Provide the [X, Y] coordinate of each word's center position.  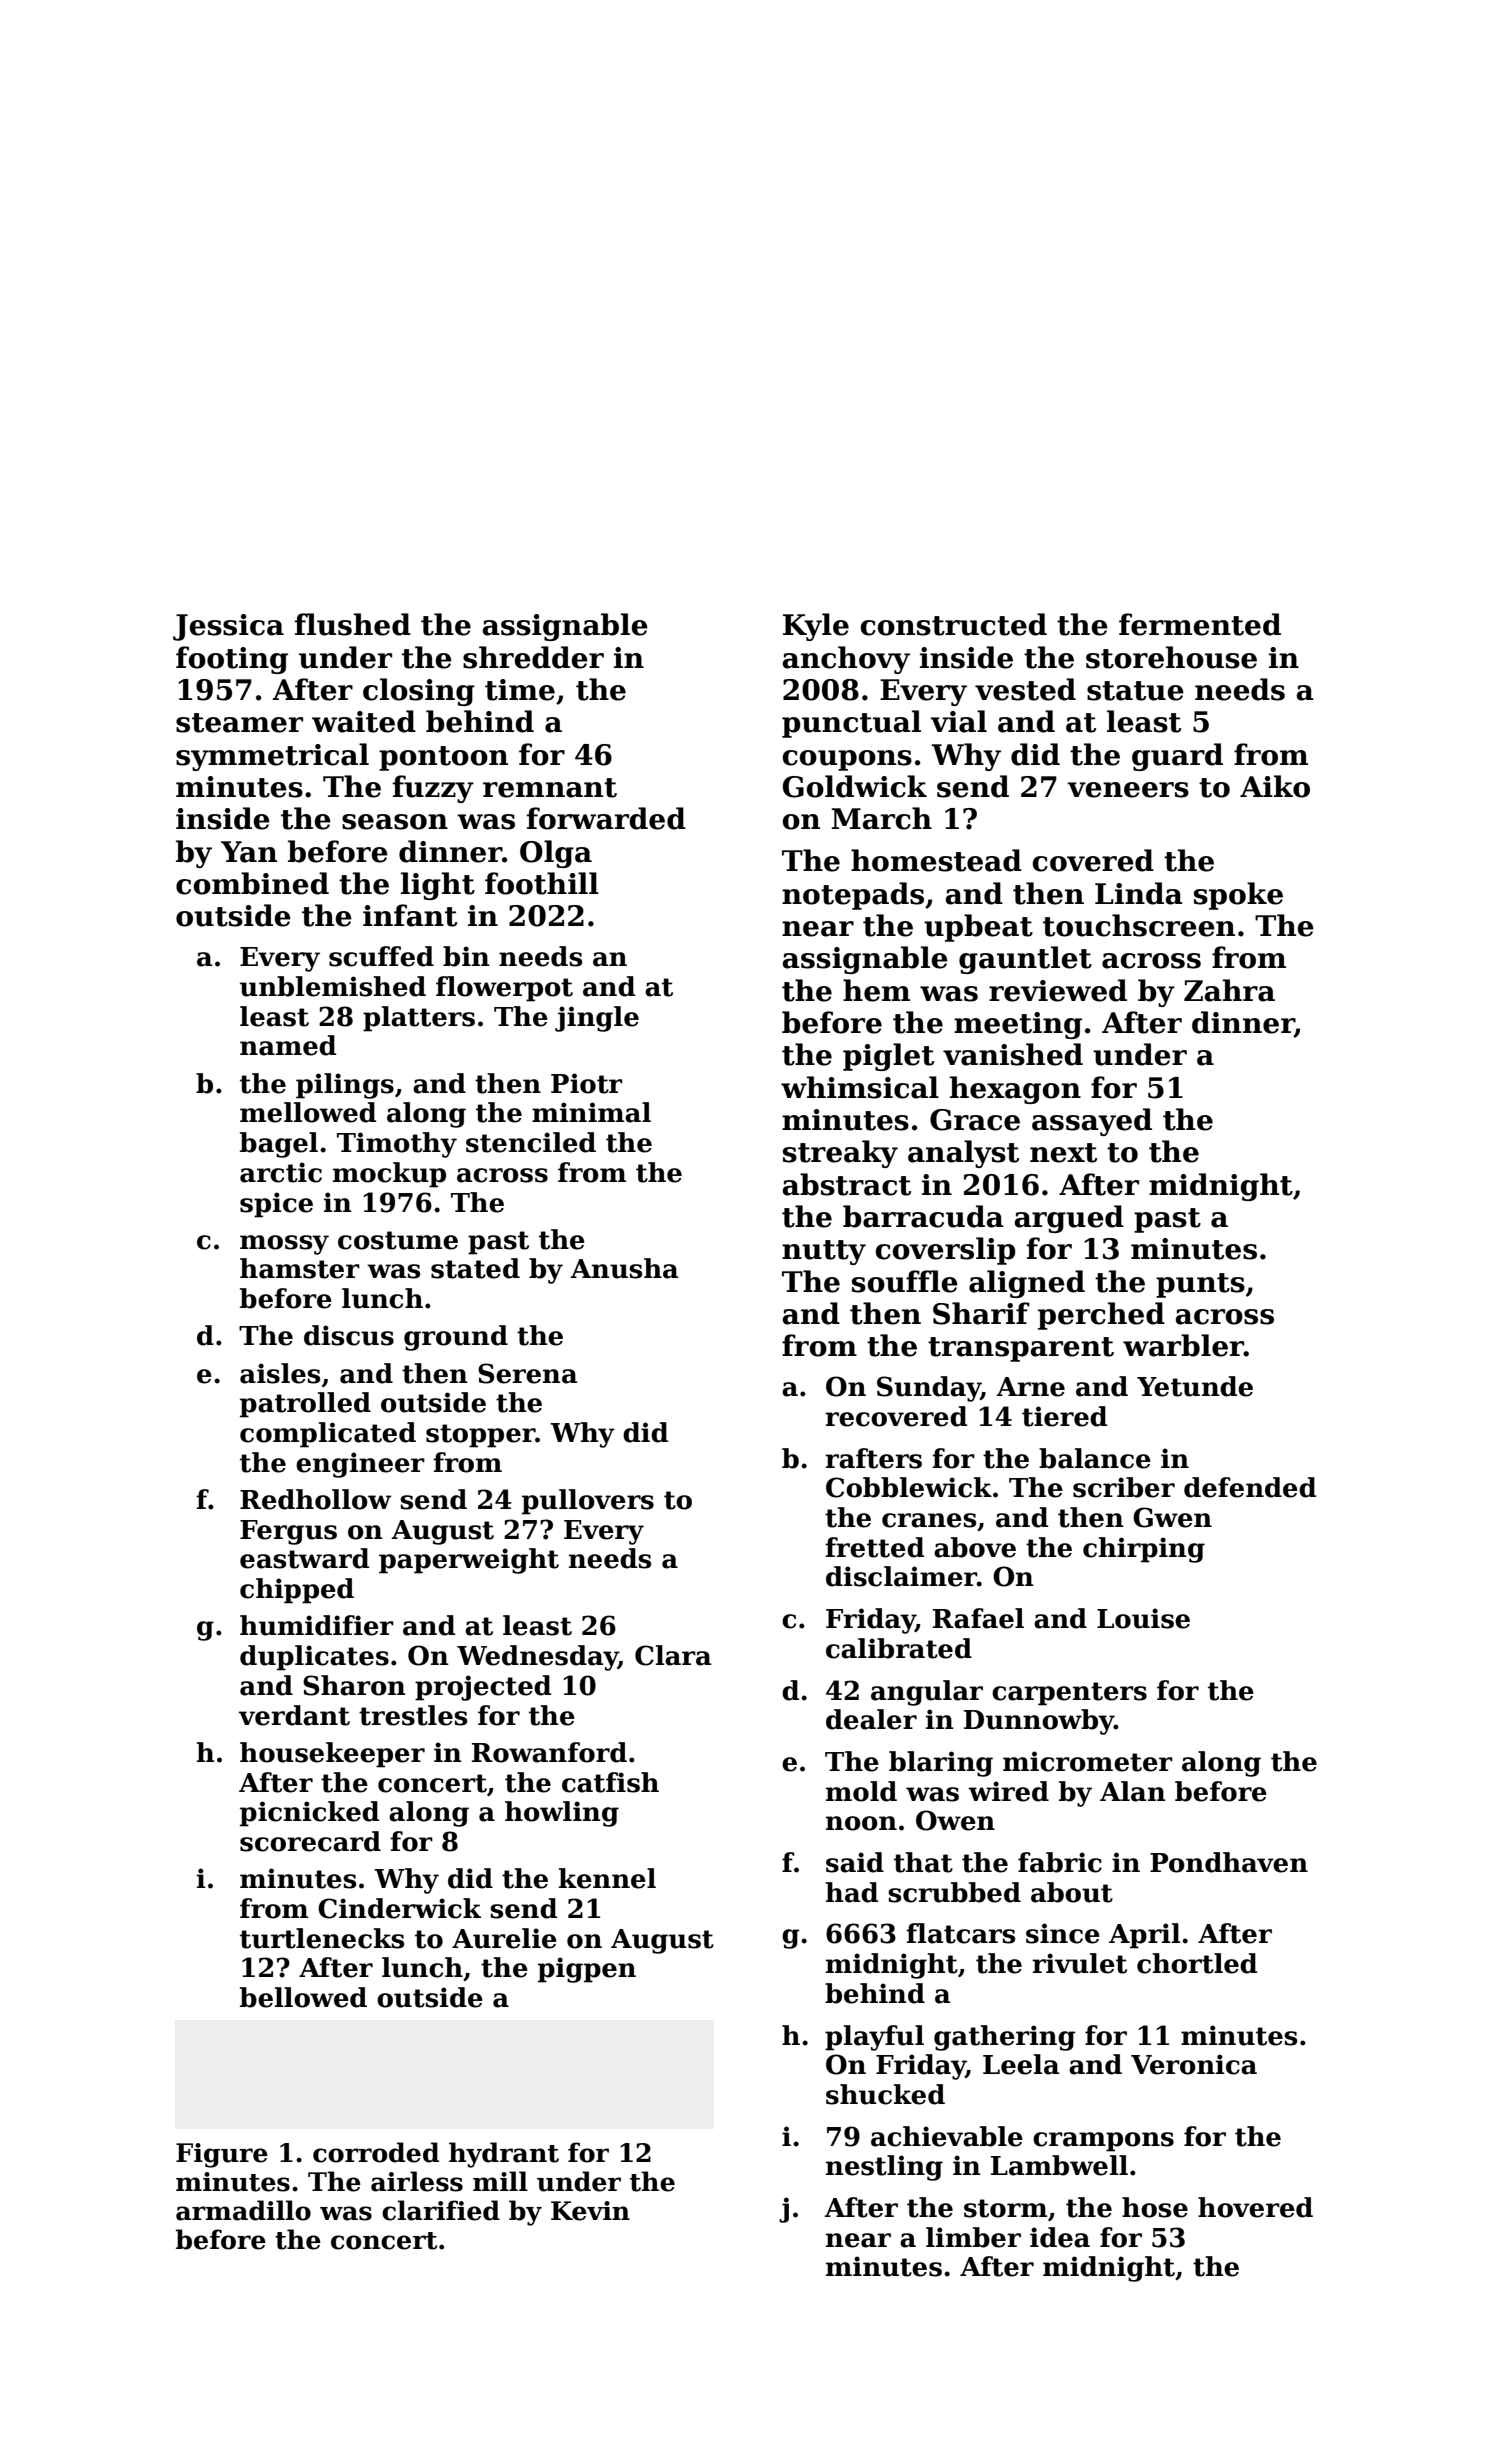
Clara [673, 1655]
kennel [607, 1878]
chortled [1197, 1963]
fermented [1200, 624]
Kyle [816, 627]
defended [1250, 1487]
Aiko [1275, 786]
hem [876, 990]
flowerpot [504, 989]
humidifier [317, 1625]
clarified [441, 2210]
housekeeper [332, 1755]
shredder [533, 657]
